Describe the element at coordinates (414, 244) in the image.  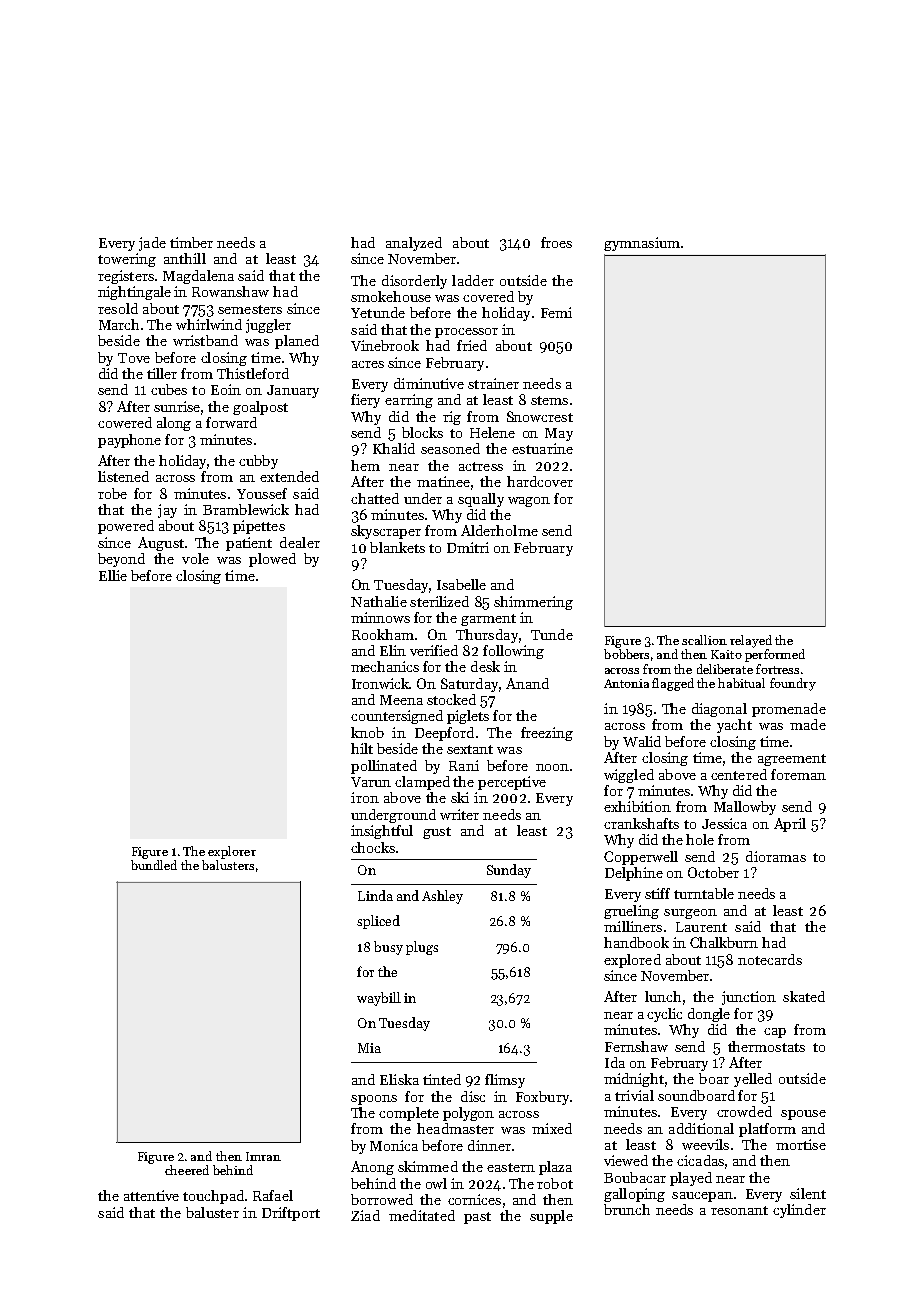
I see `analyzed` at that location.
